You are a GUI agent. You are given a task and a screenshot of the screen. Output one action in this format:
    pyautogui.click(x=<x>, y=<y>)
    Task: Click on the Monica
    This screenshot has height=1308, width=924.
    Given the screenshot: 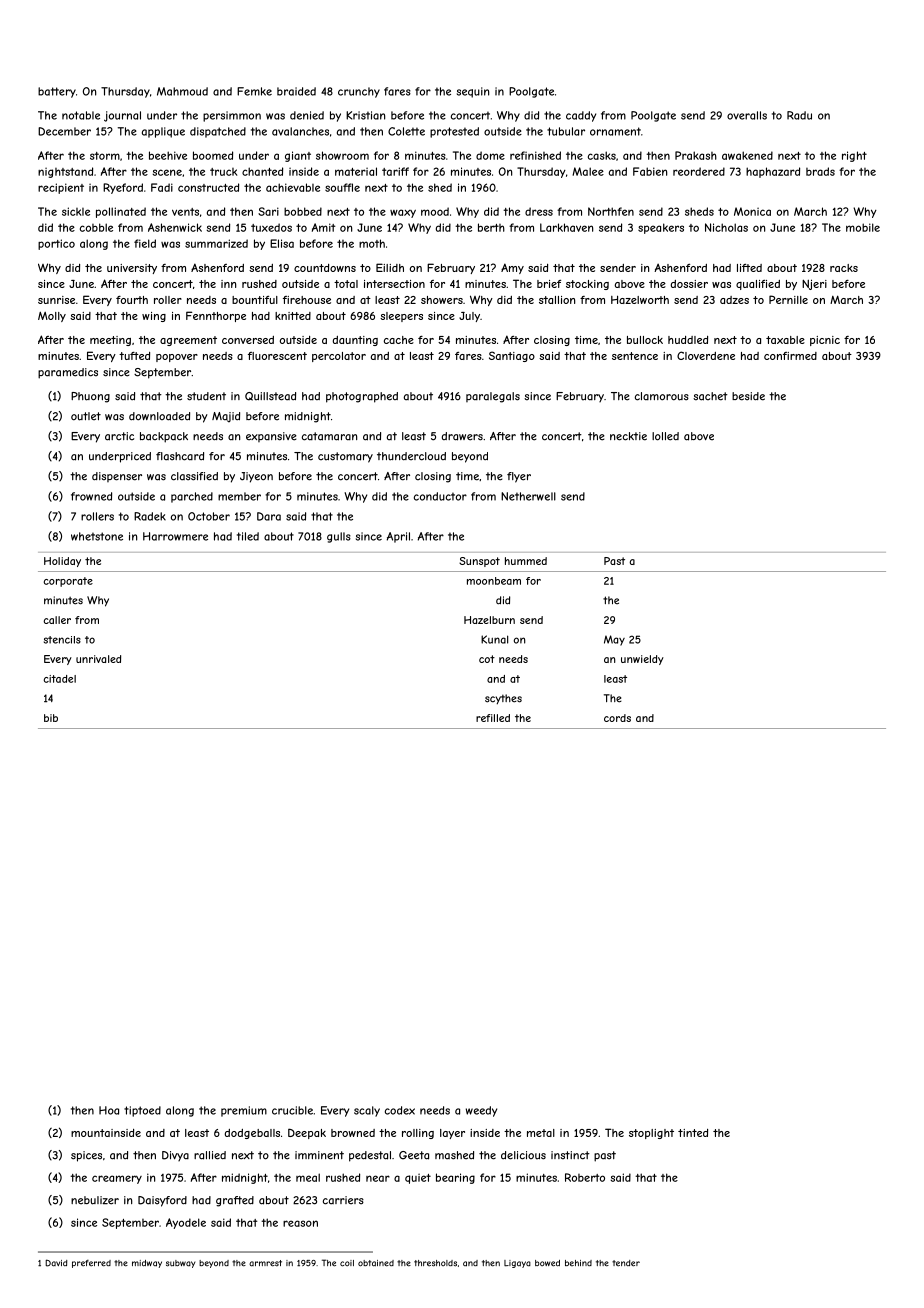 What is the action you would take?
    pyautogui.click(x=752, y=211)
